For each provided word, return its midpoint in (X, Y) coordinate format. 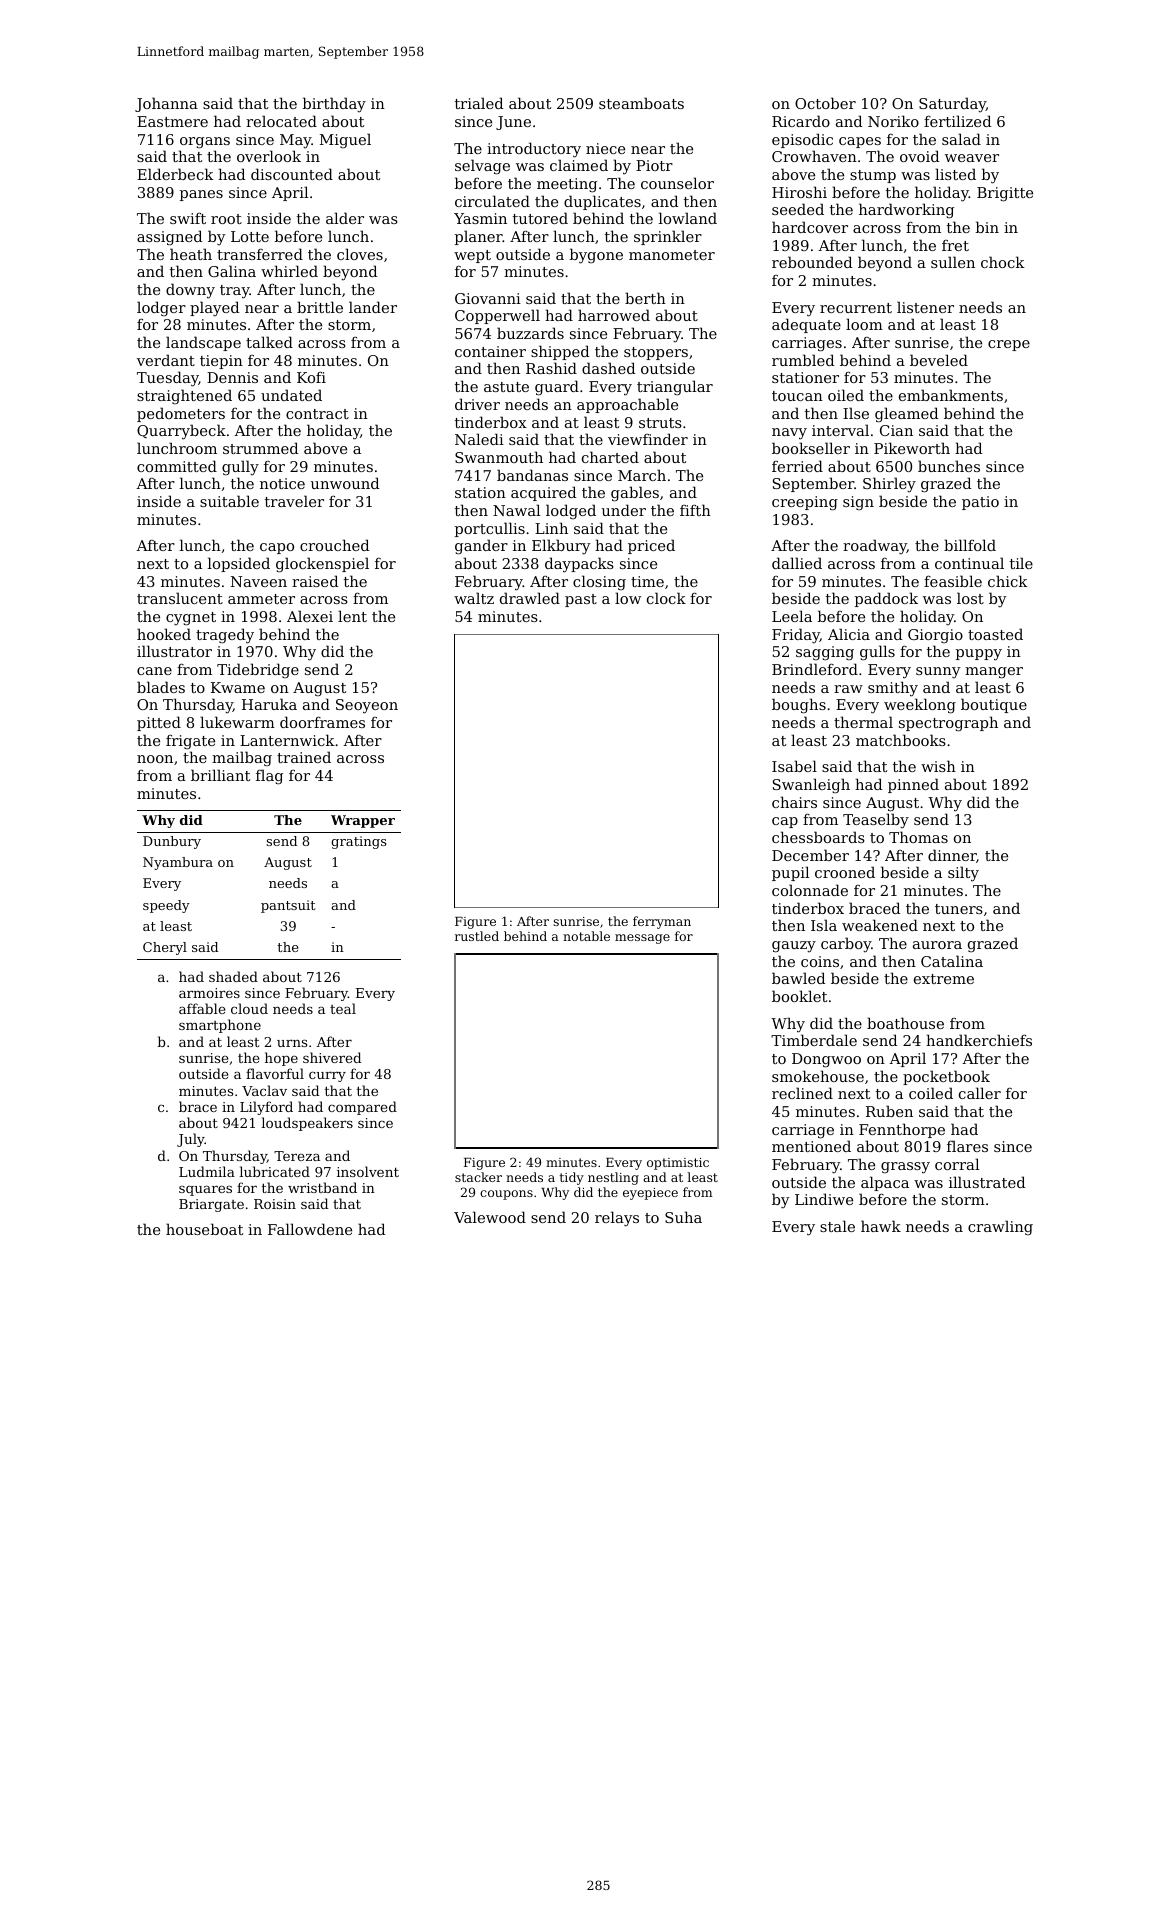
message (642, 939)
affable (202, 1008)
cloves (360, 254)
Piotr (654, 165)
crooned (845, 872)
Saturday (952, 105)
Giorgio (935, 636)
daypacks (579, 565)
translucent (180, 598)
